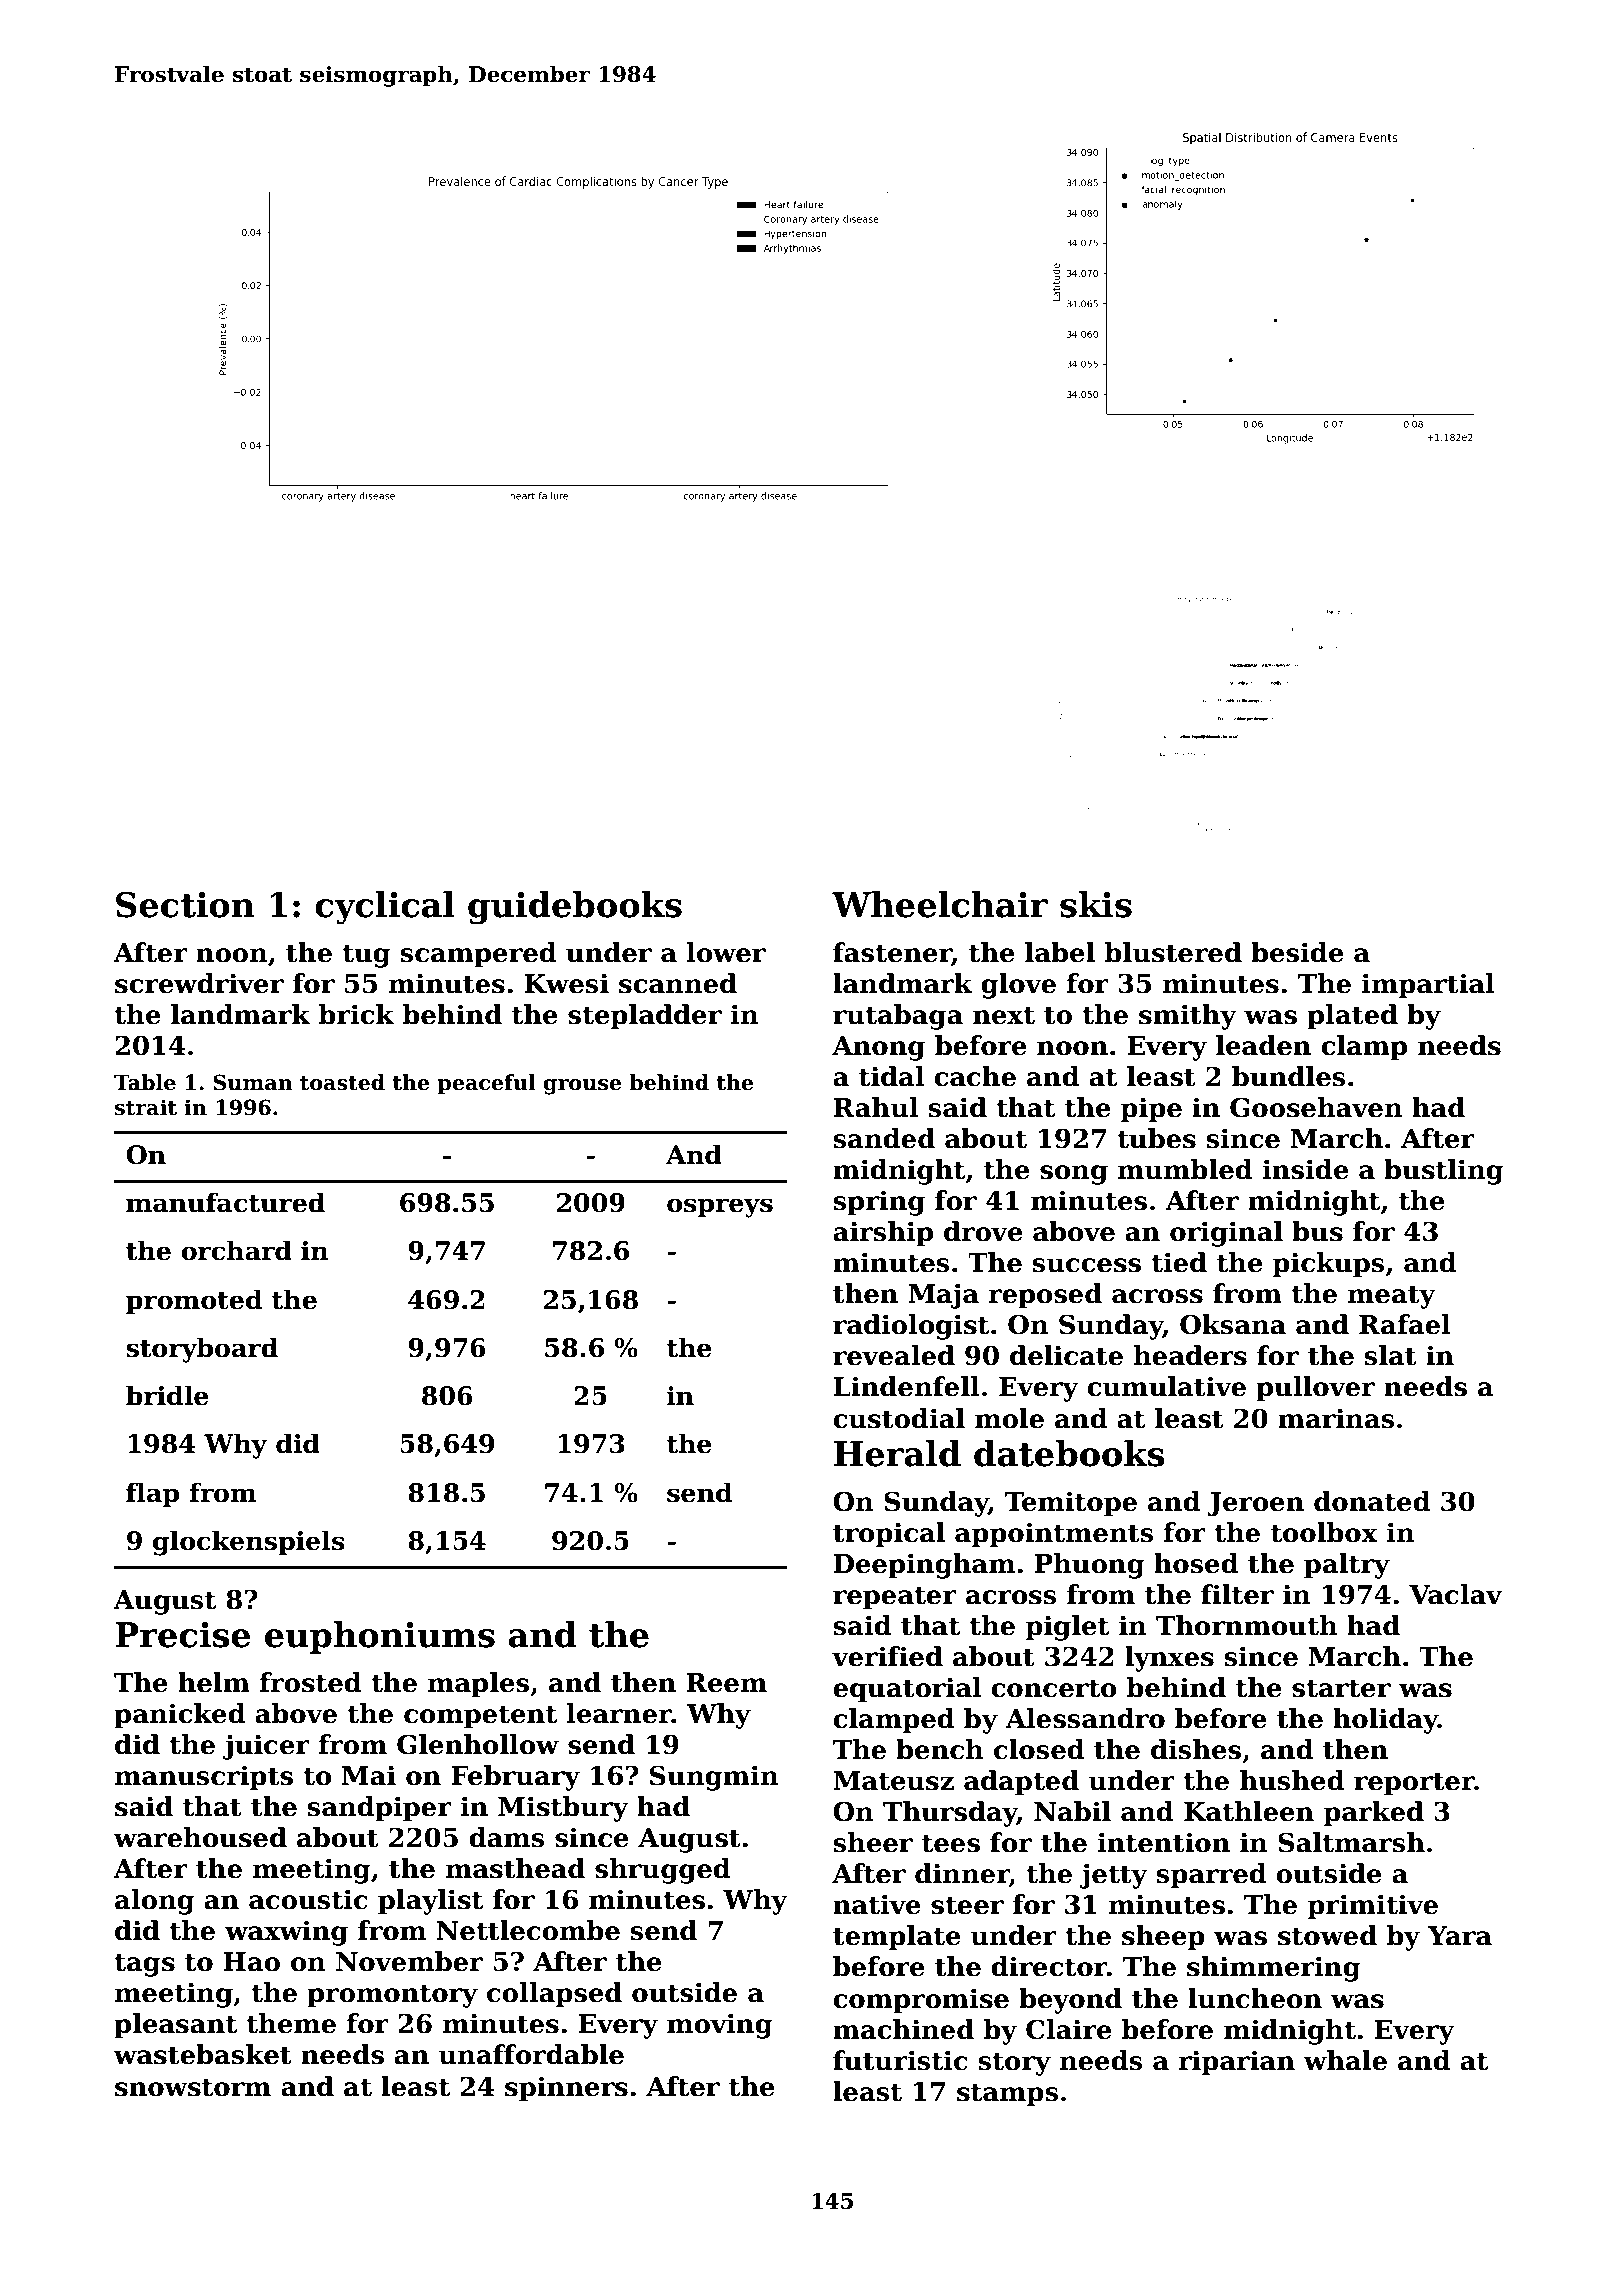 The width and height of the page is (1620, 2292). I want to click on competent, so click(480, 1717).
